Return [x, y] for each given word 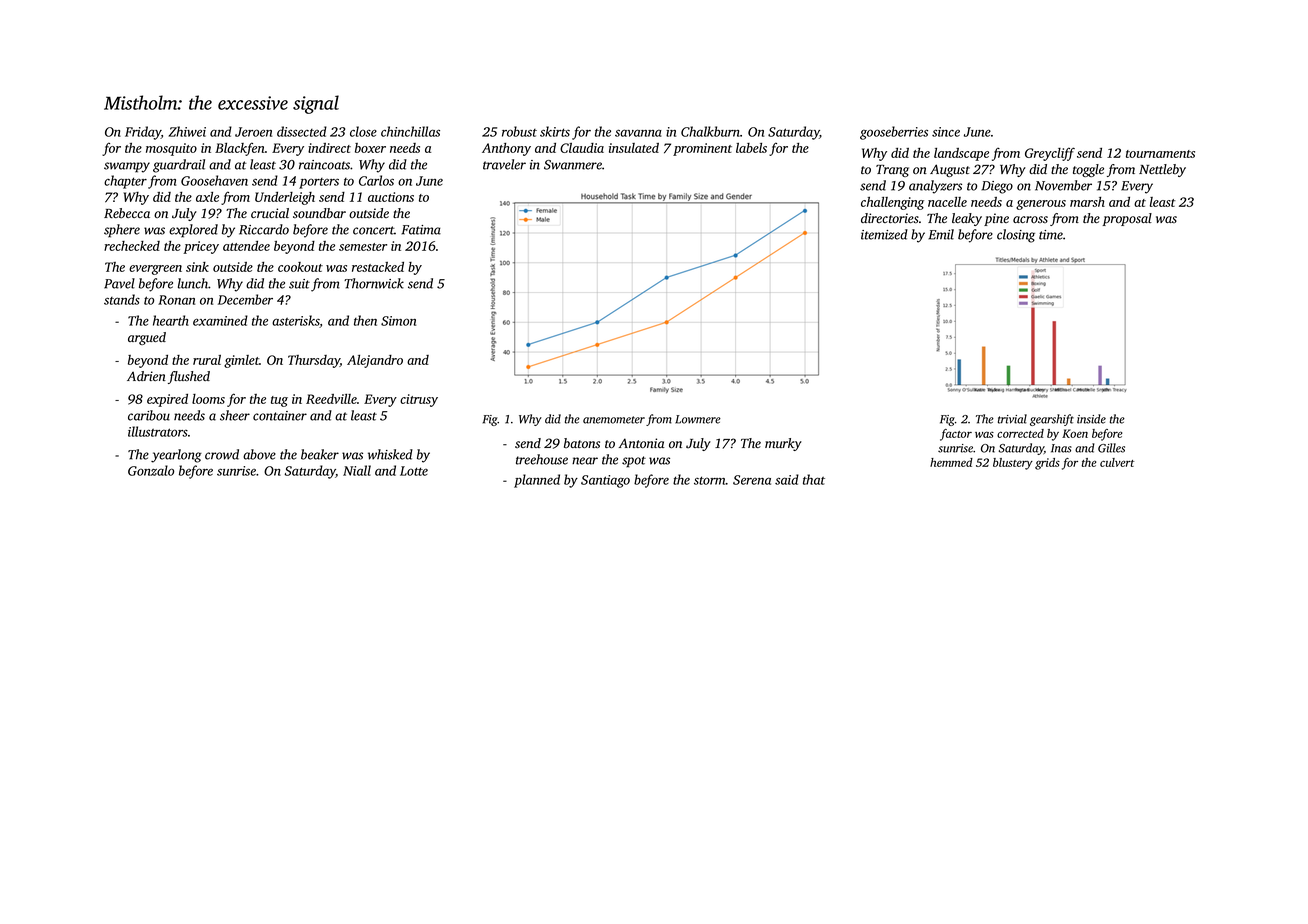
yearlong [176, 456]
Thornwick [374, 283]
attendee [246, 246]
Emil [941, 234]
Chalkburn [710, 131]
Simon [398, 321]
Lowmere [698, 419]
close [363, 131]
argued [147, 338]
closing [1016, 236]
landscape [961, 154]
